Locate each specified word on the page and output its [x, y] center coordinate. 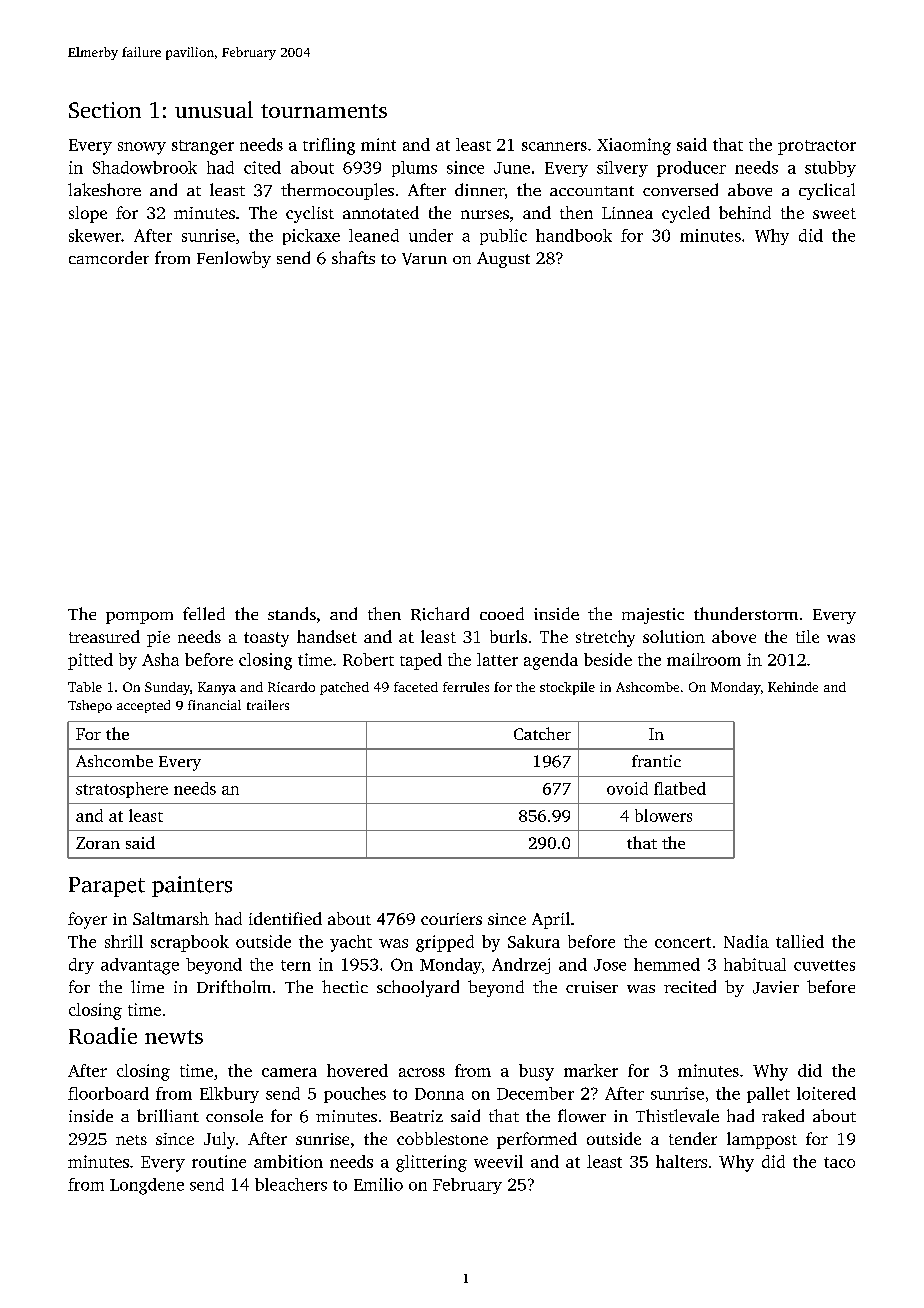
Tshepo [90, 706]
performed [537, 1140]
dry [81, 966]
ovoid [627, 788]
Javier [776, 987]
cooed [502, 613]
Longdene [147, 1186]
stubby [830, 169]
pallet [768, 1095]
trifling [329, 146]
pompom [139, 618]
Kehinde [793, 687]
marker [591, 1070]
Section [105, 110]
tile [807, 636]
